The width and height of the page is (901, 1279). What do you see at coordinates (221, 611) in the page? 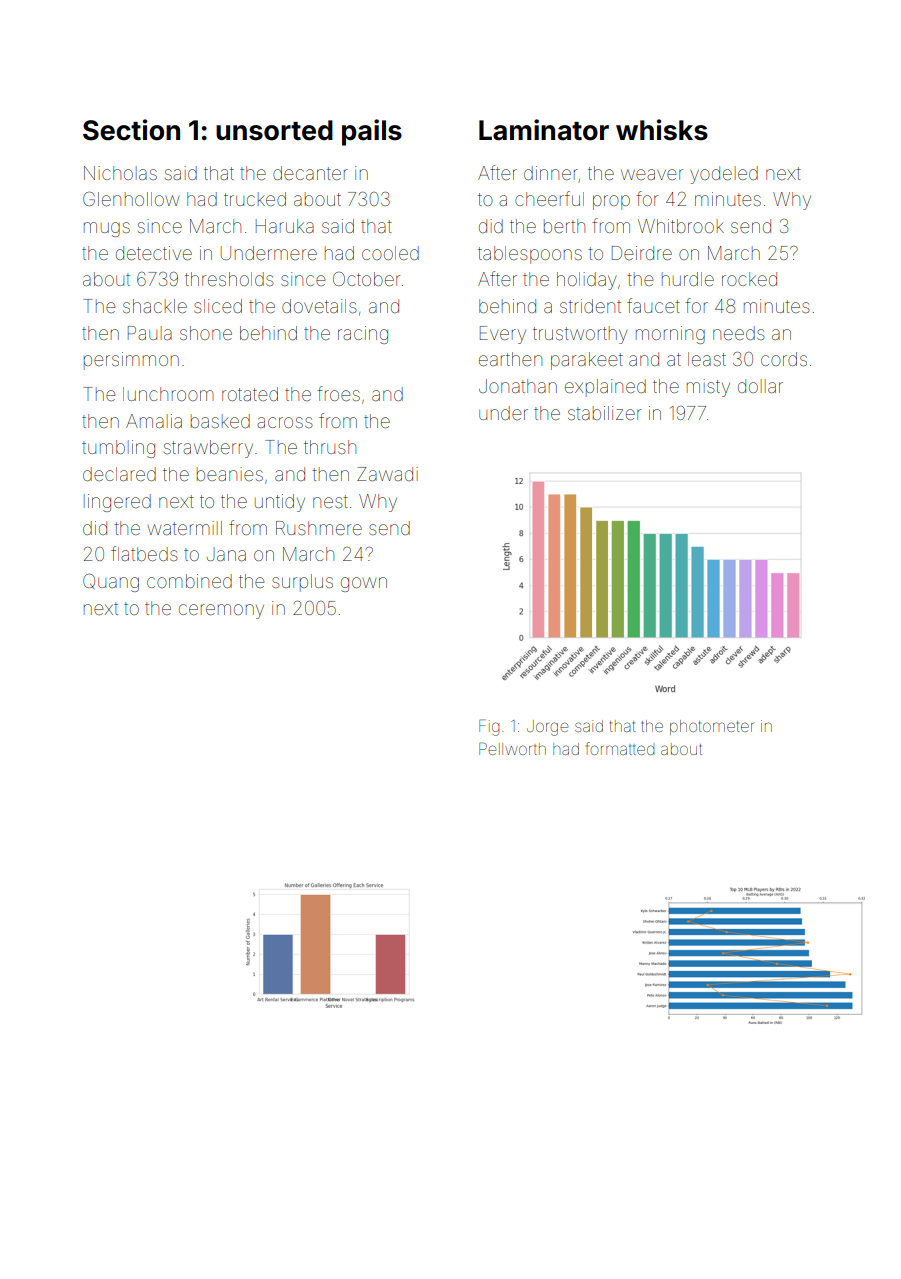
I see `ceremony` at bounding box center [221, 611].
